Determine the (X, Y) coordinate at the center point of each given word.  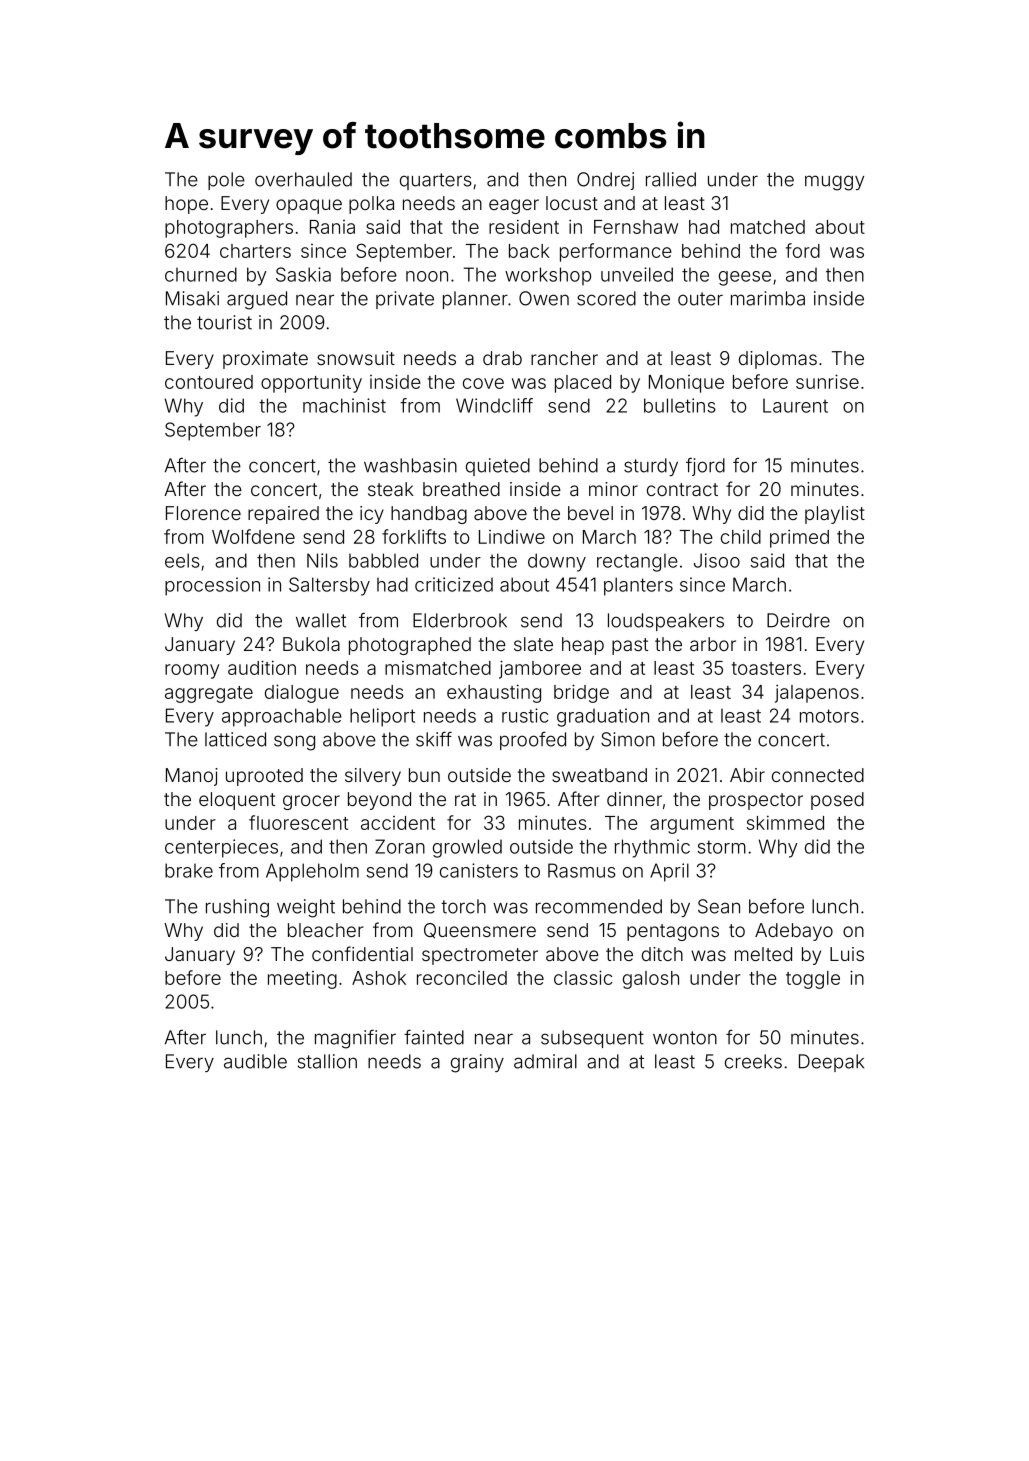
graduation (603, 717)
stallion (327, 1061)
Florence (203, 513)
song (294, 743)
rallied (671, 179)
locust (572, 203)
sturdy (651, 467)
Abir (747, 775)
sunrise (827, 381)
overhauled (303, 179)
